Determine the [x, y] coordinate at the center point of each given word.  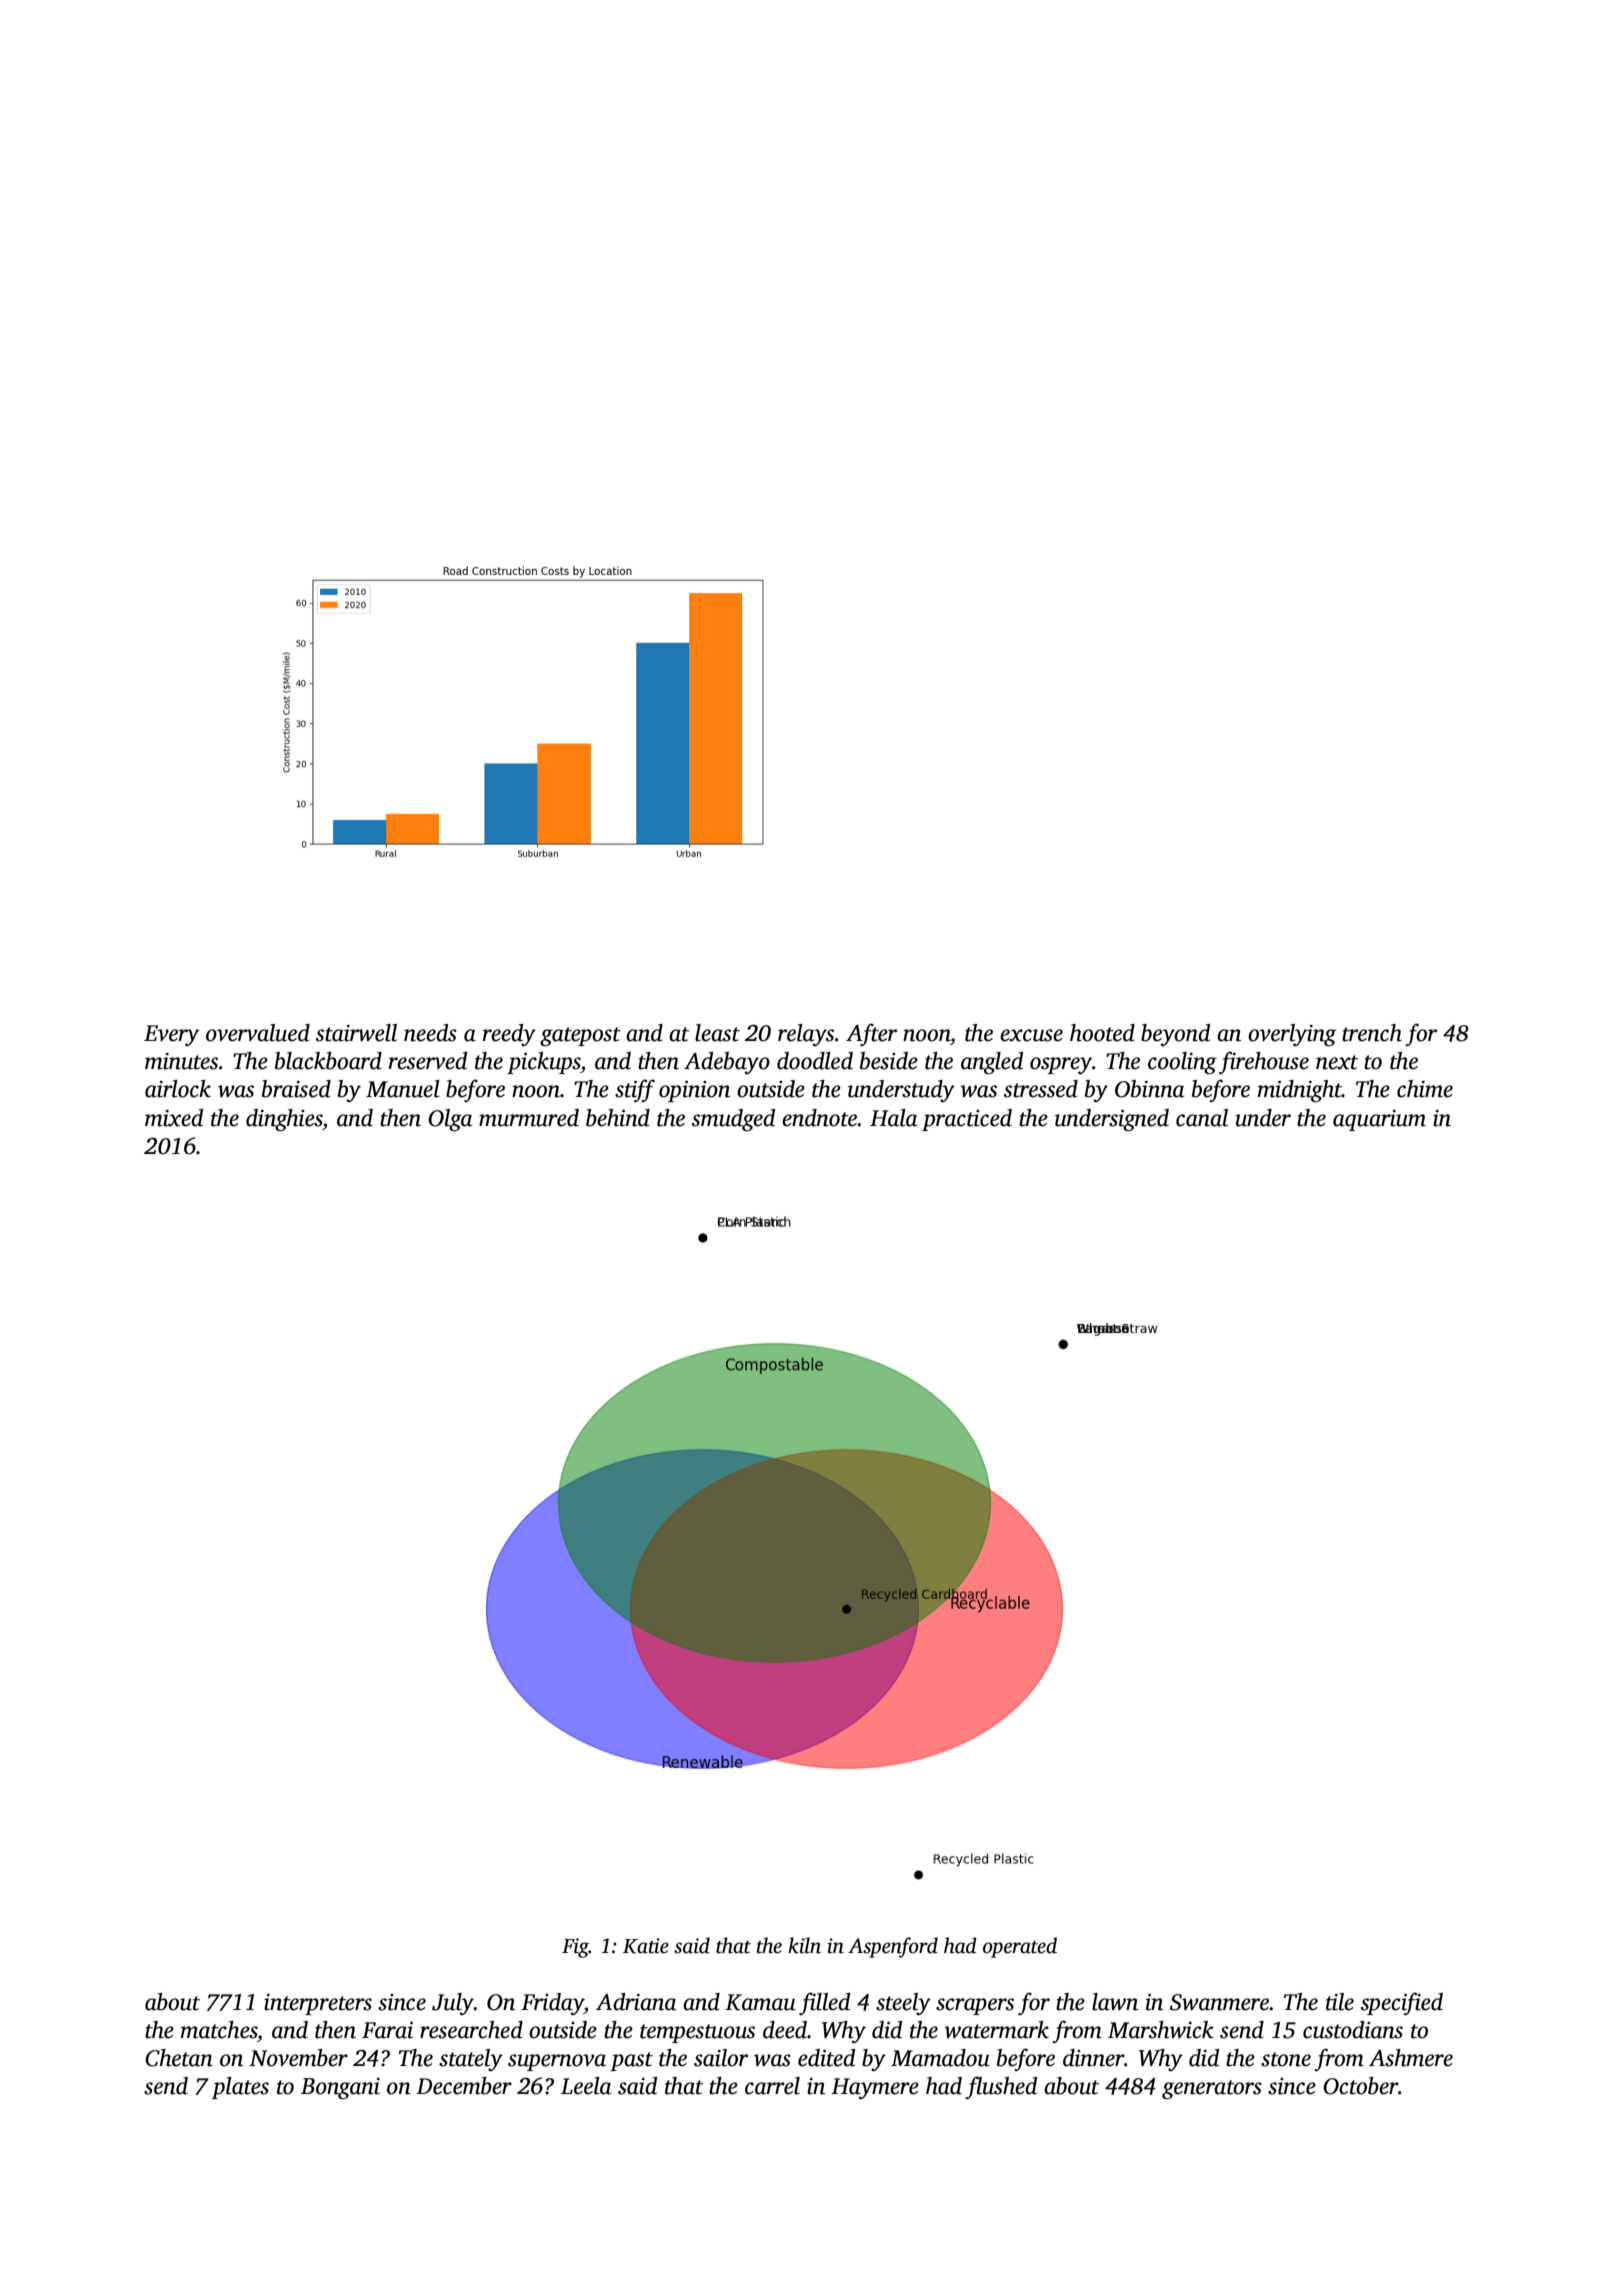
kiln [804, 1945]
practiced [967, 1120]
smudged [733, 1120]
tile [1340, 2002]
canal [1202, 1118]
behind [618, 1118]
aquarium [1379, 1120]
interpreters [318, 2004]
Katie [646, 1946]
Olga [450, 1120]
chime [1425, 1089]
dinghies [284, 1120]
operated [1020, 1947]
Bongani [340, 2089]
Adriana [636, 2002]
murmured [529, 1118]
